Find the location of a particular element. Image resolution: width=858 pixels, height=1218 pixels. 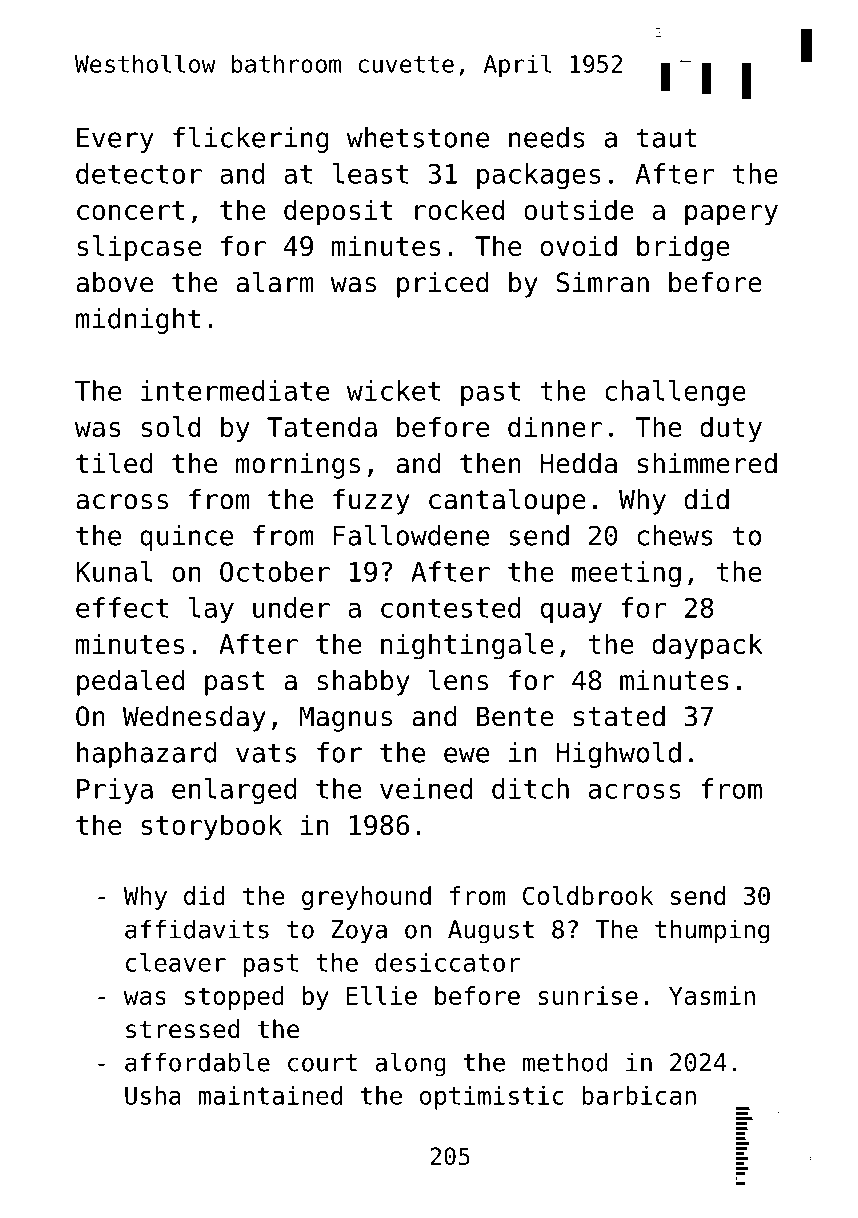

nightingale is located at coordinates (467, 646).
